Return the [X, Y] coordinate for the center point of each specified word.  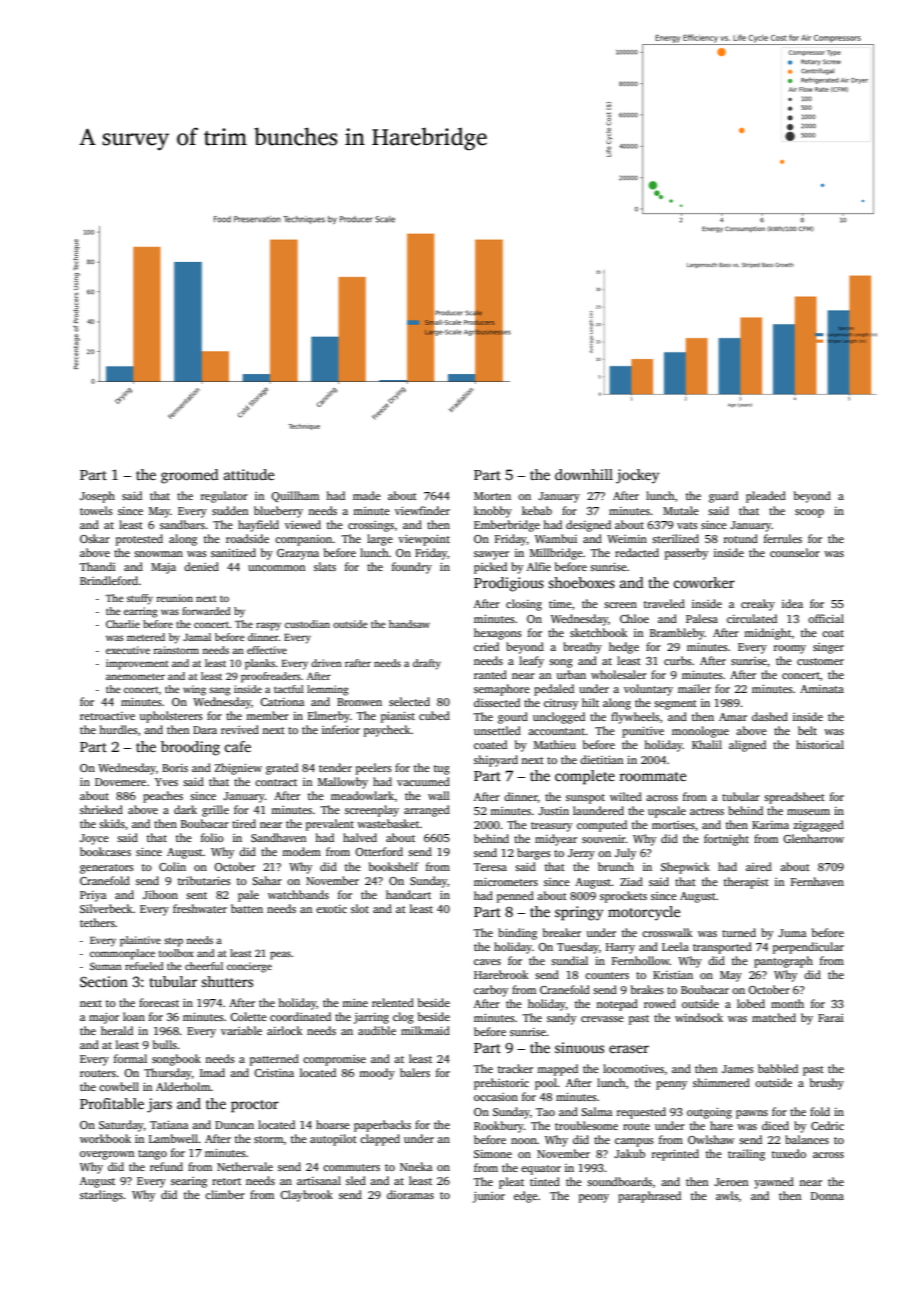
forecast [159, 1002]
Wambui [556, 538]
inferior [341, 729]
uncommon [276, 568]
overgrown [107, 1155]
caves [487, 962]
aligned [747, 746]
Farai [831, 1018]
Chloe [634, 618]
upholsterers [171, 717]
